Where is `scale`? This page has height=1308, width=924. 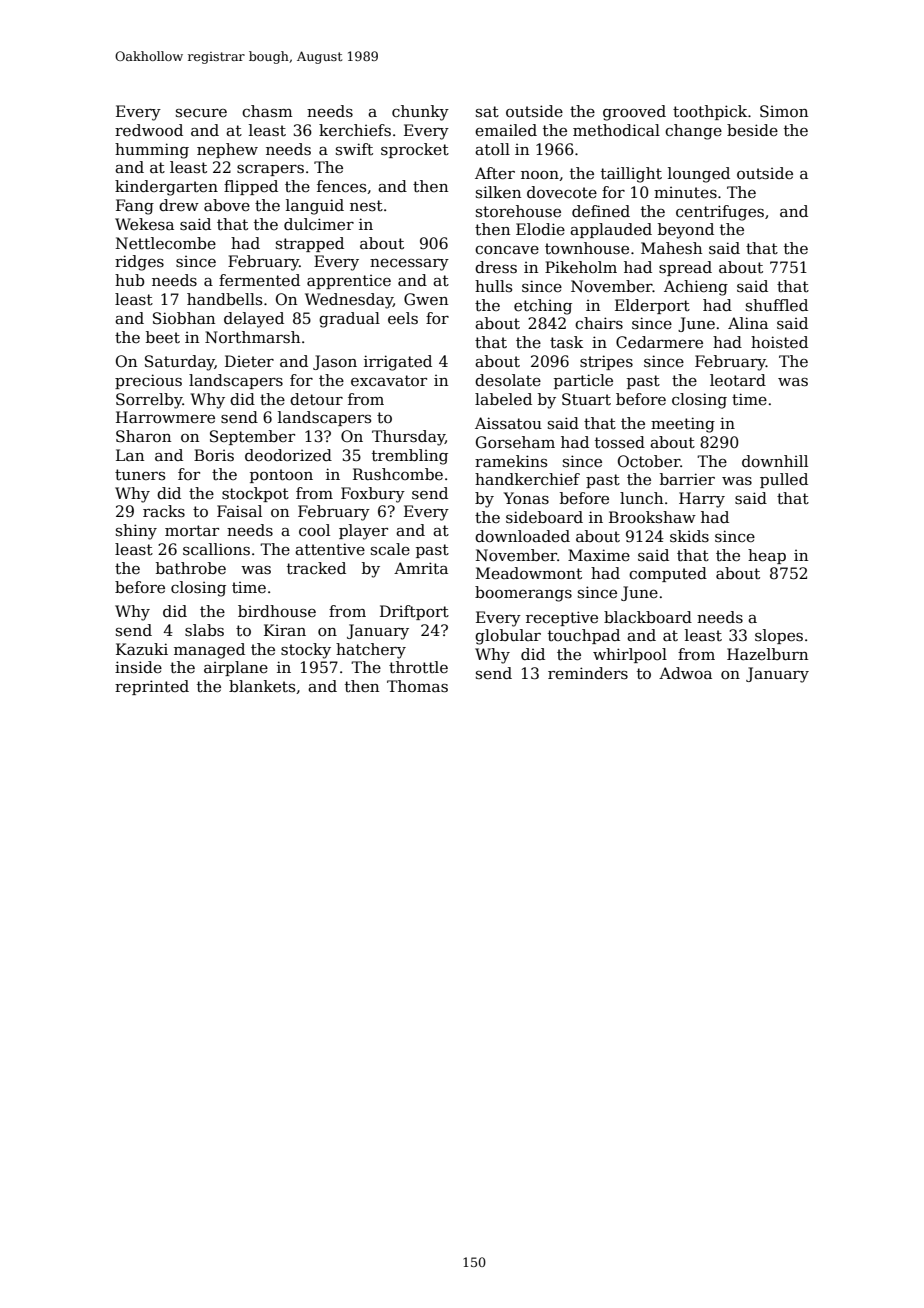 scale is located at coordinates (390, 549).
